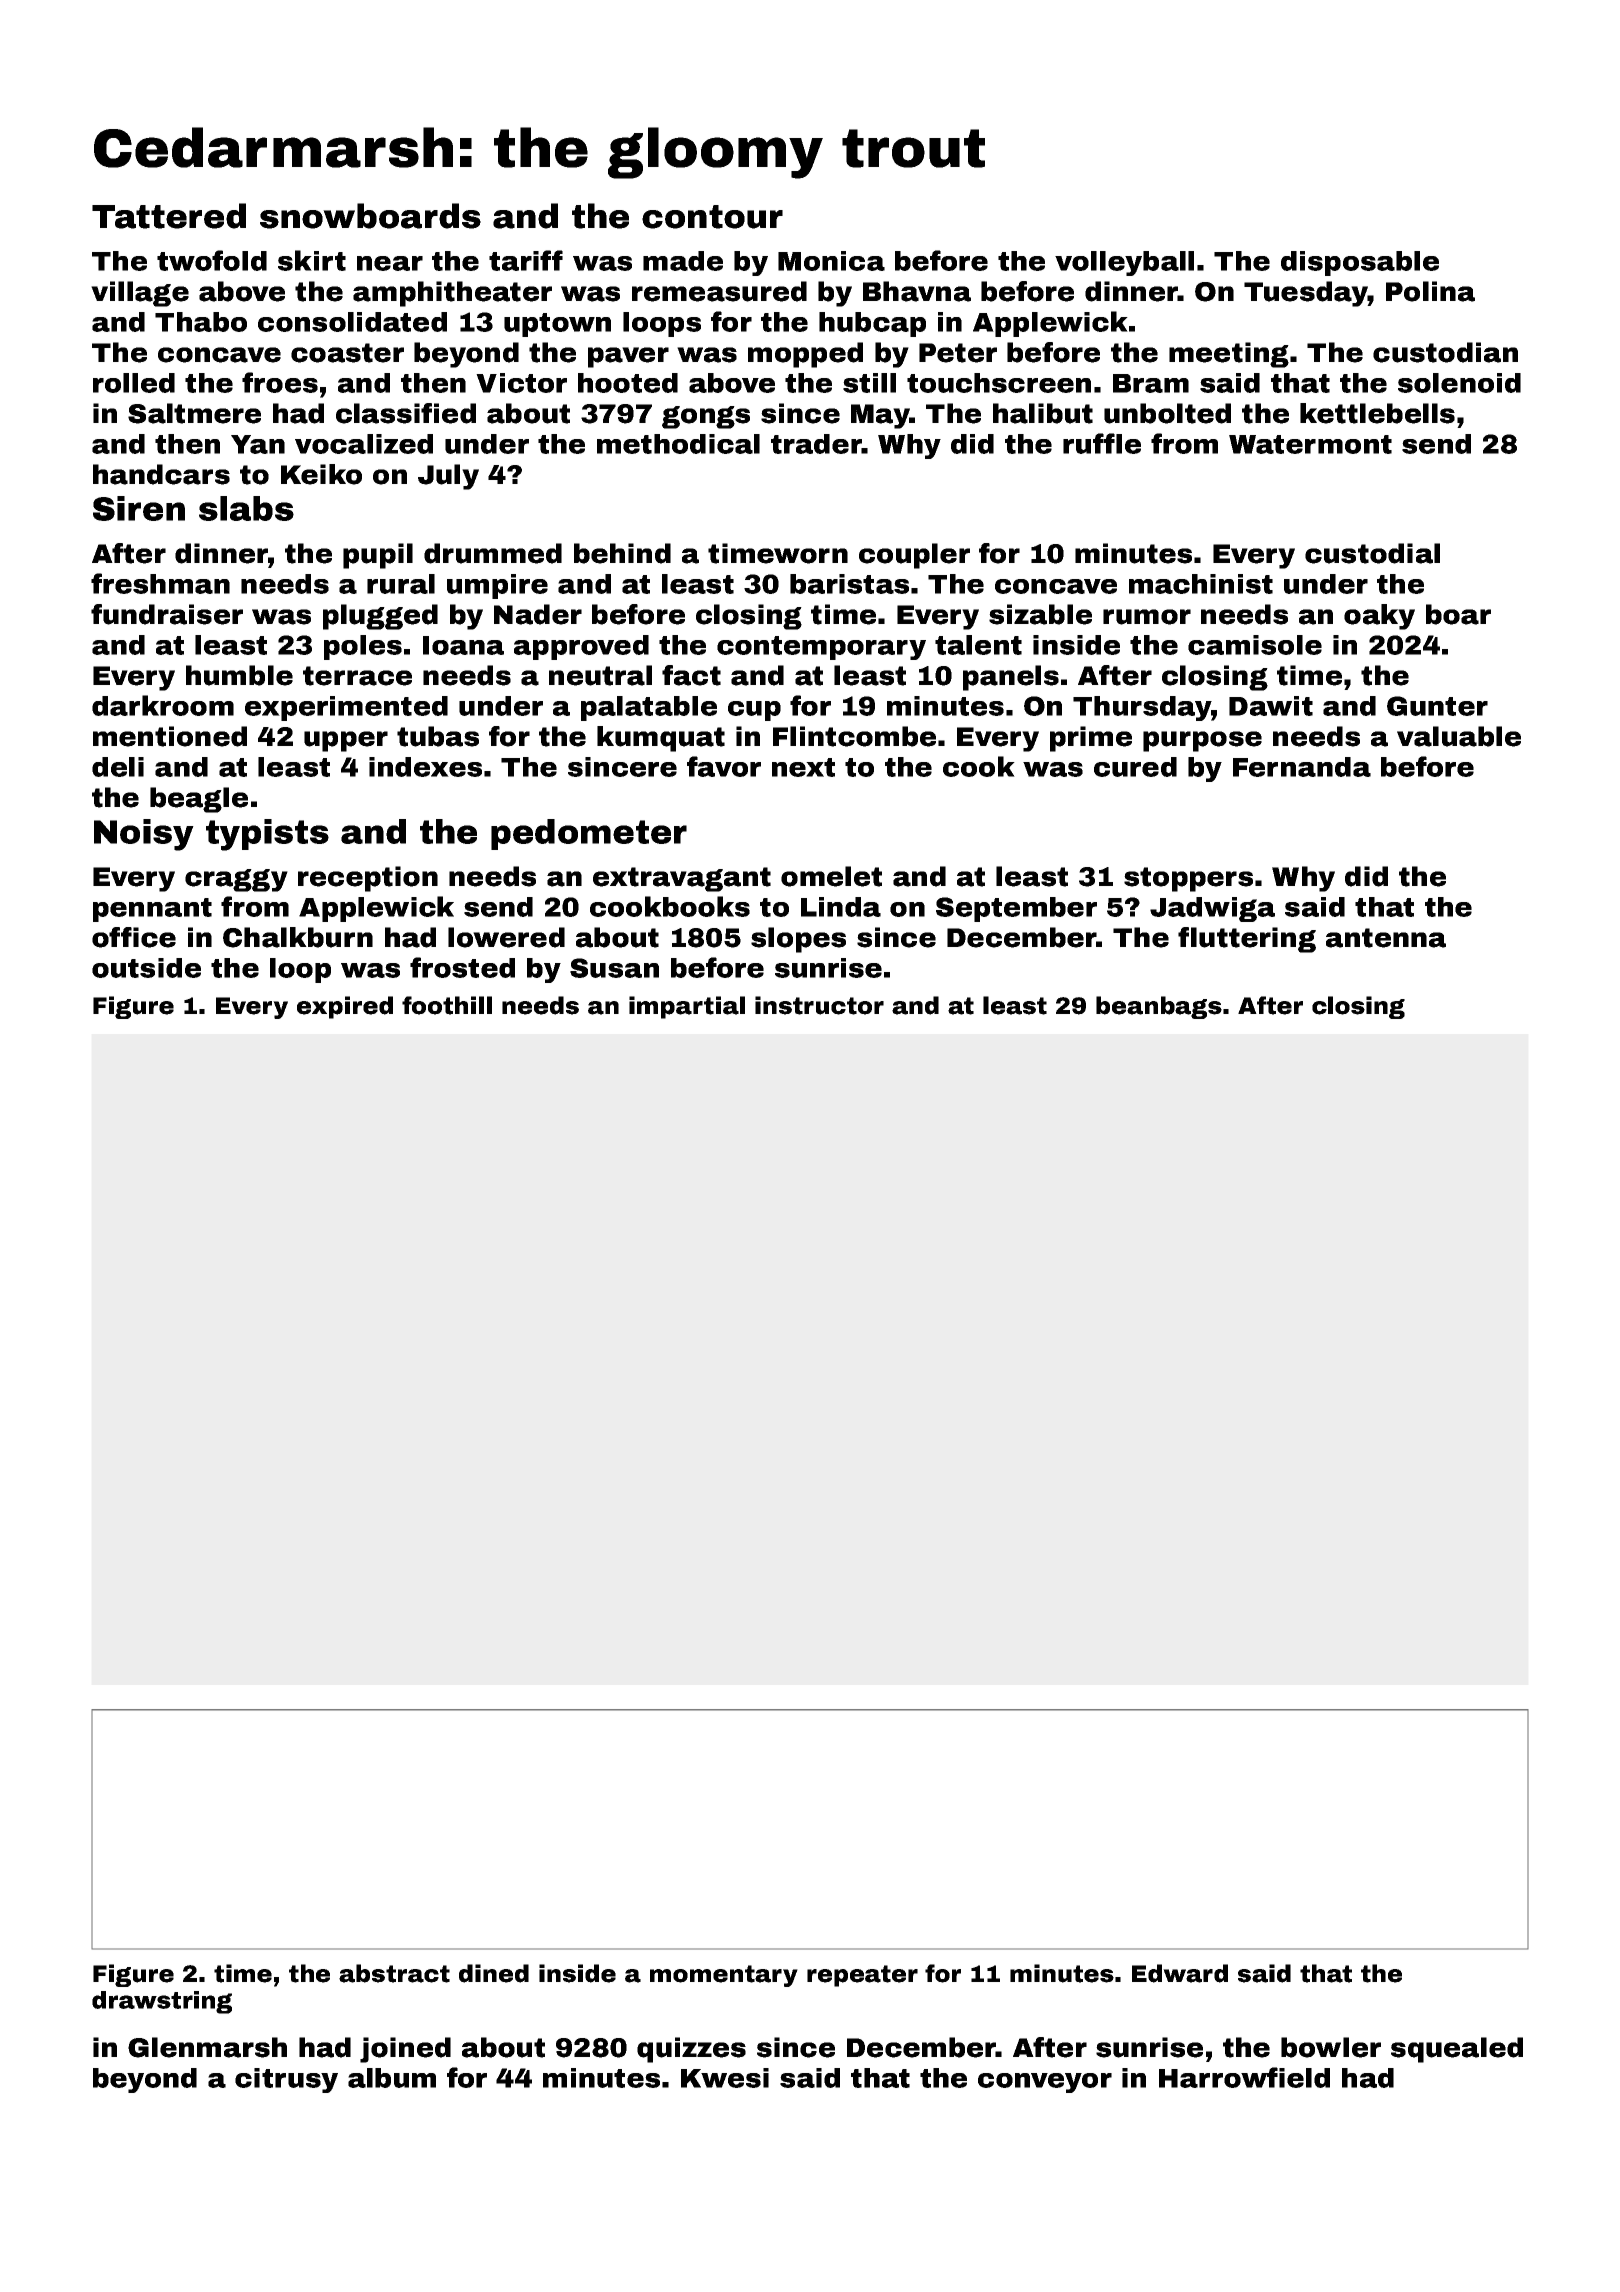  I want to click on momentary, so click(724, 1976).
